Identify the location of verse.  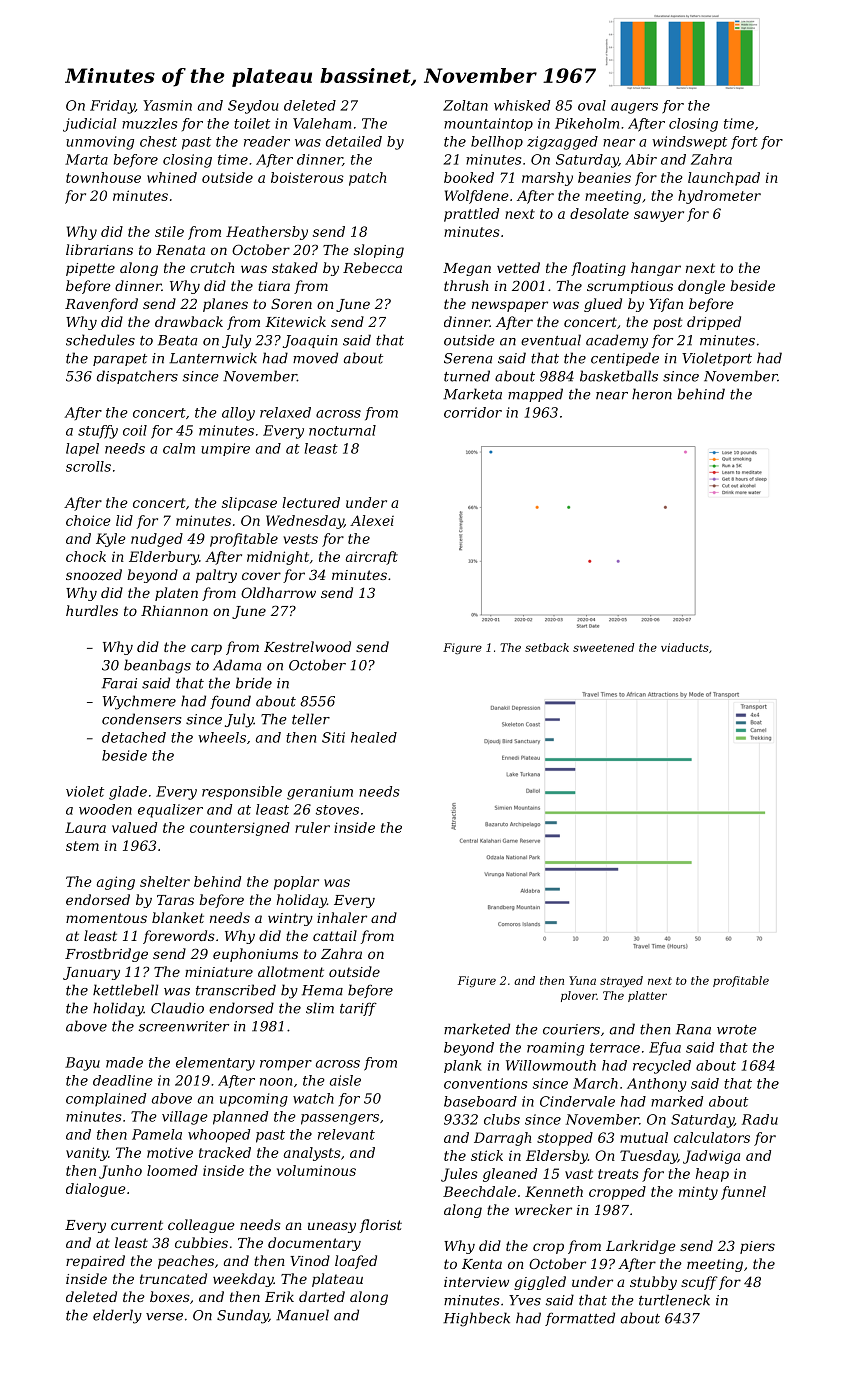
(164, 1317).
